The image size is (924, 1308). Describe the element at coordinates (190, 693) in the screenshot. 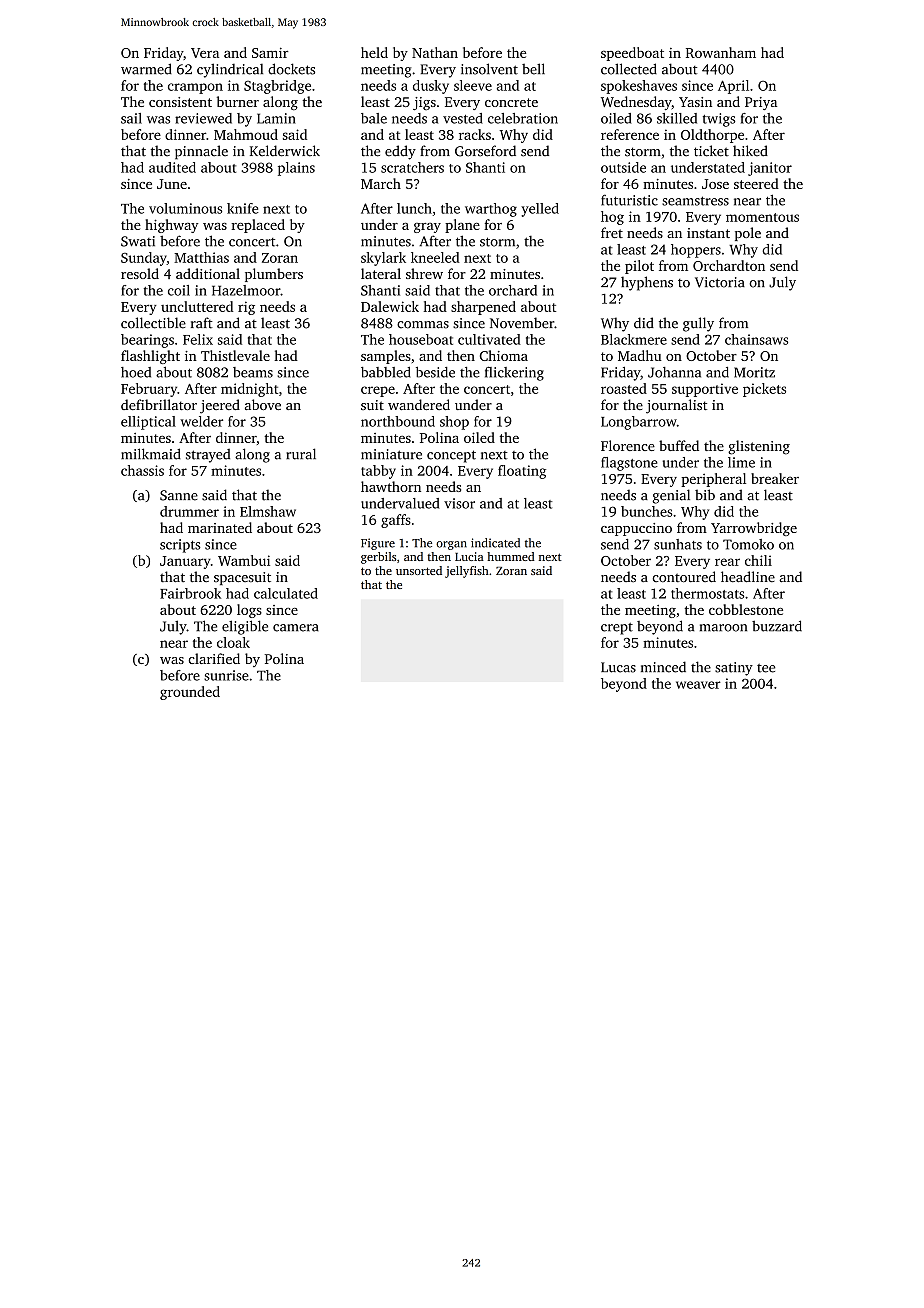

I see `grounded` at that location.
